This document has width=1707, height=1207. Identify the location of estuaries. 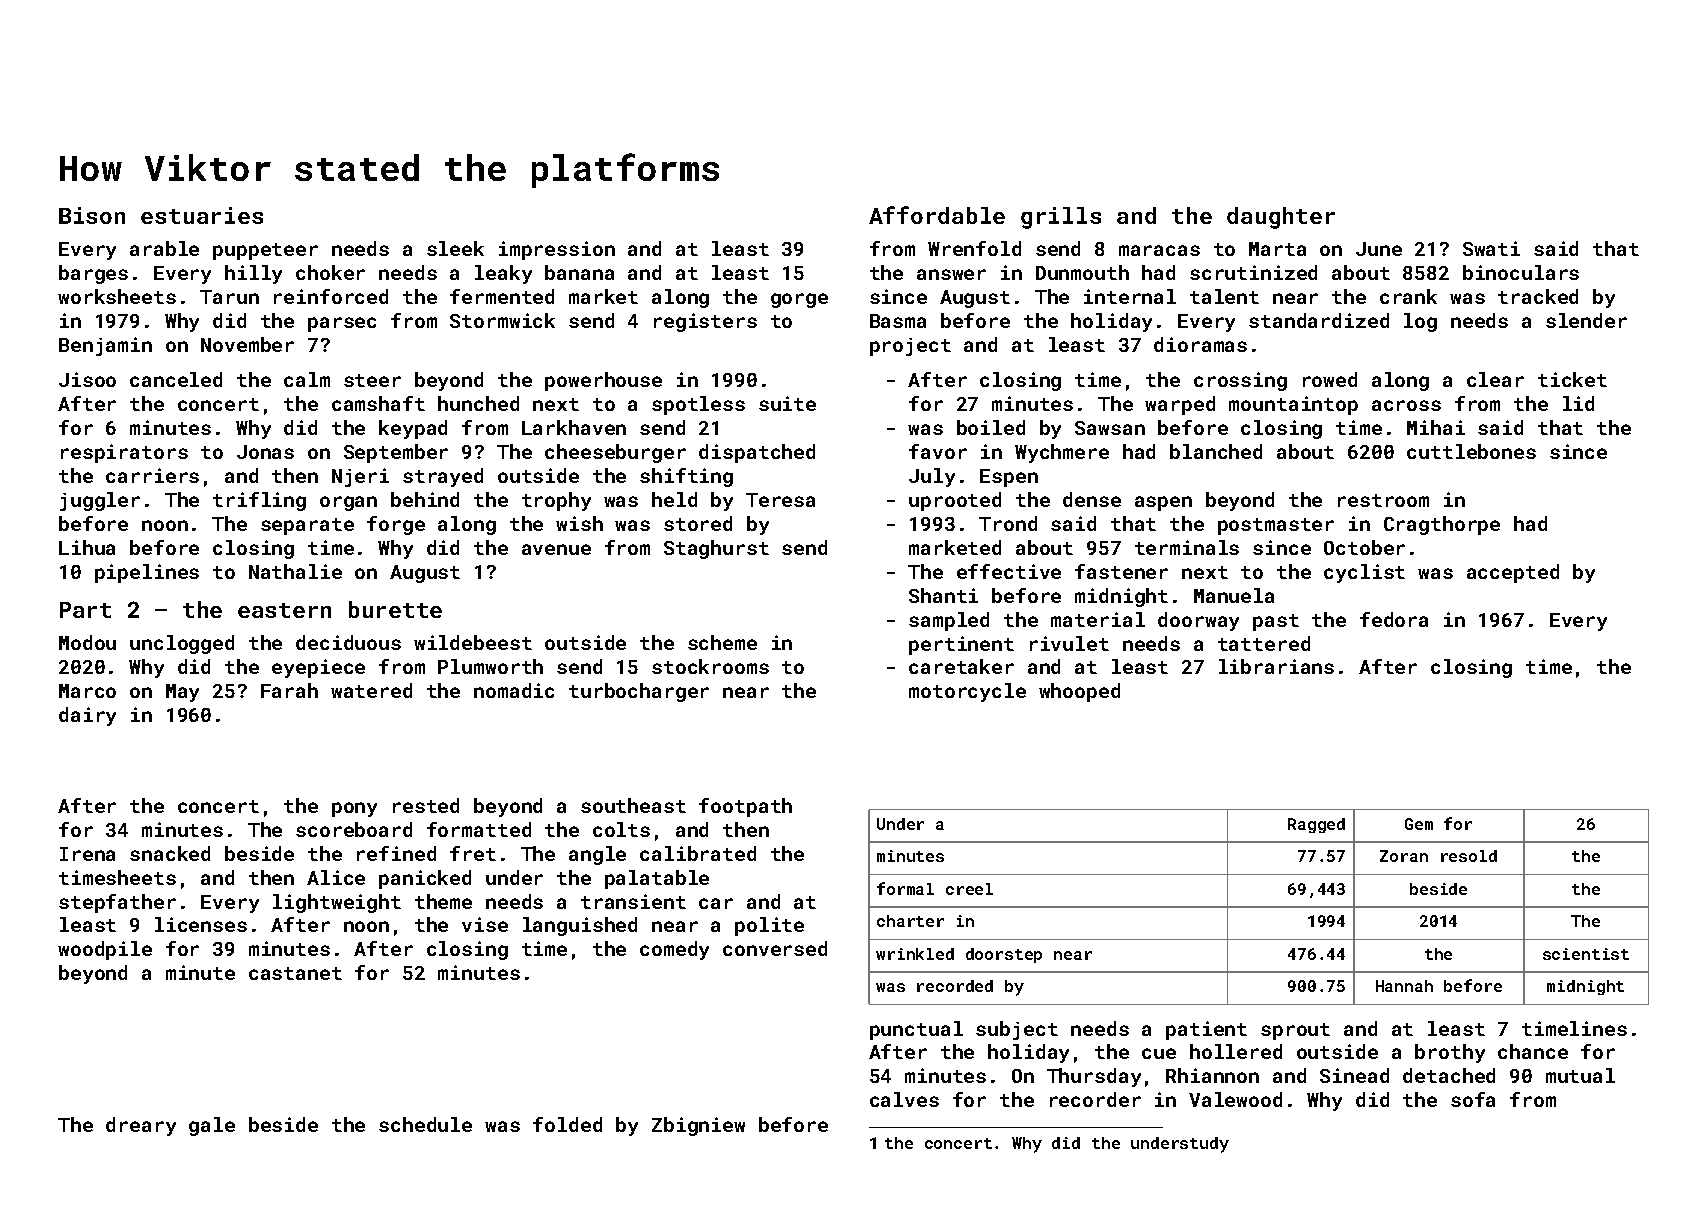
(202, 215).
